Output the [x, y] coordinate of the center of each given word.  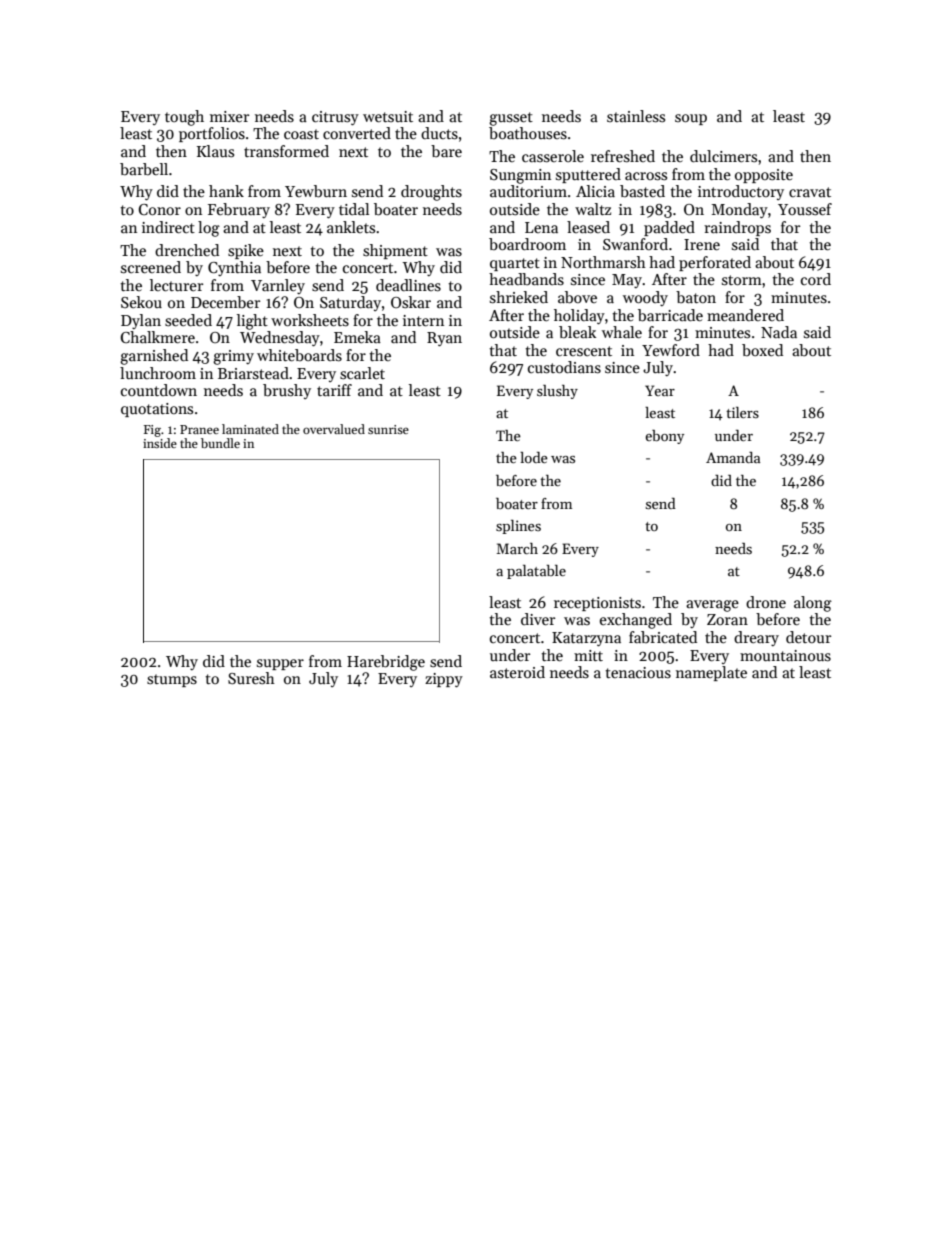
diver [538, 619]
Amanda [733, 457]
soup [691, 119]
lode [534, 457]
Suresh [251, 678]
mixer [229, 116]
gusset [511, 119]
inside [160, 443]
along [813, 604]
